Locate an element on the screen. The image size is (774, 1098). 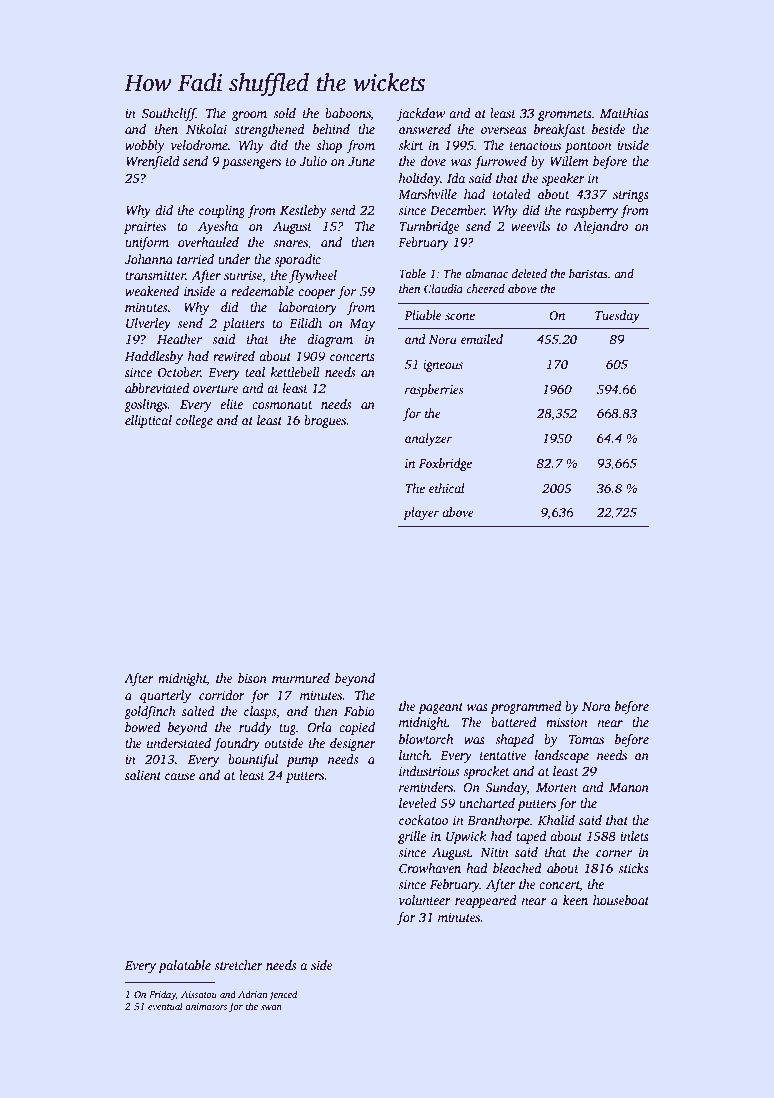
prairies is located at coordinates (145, 227).
